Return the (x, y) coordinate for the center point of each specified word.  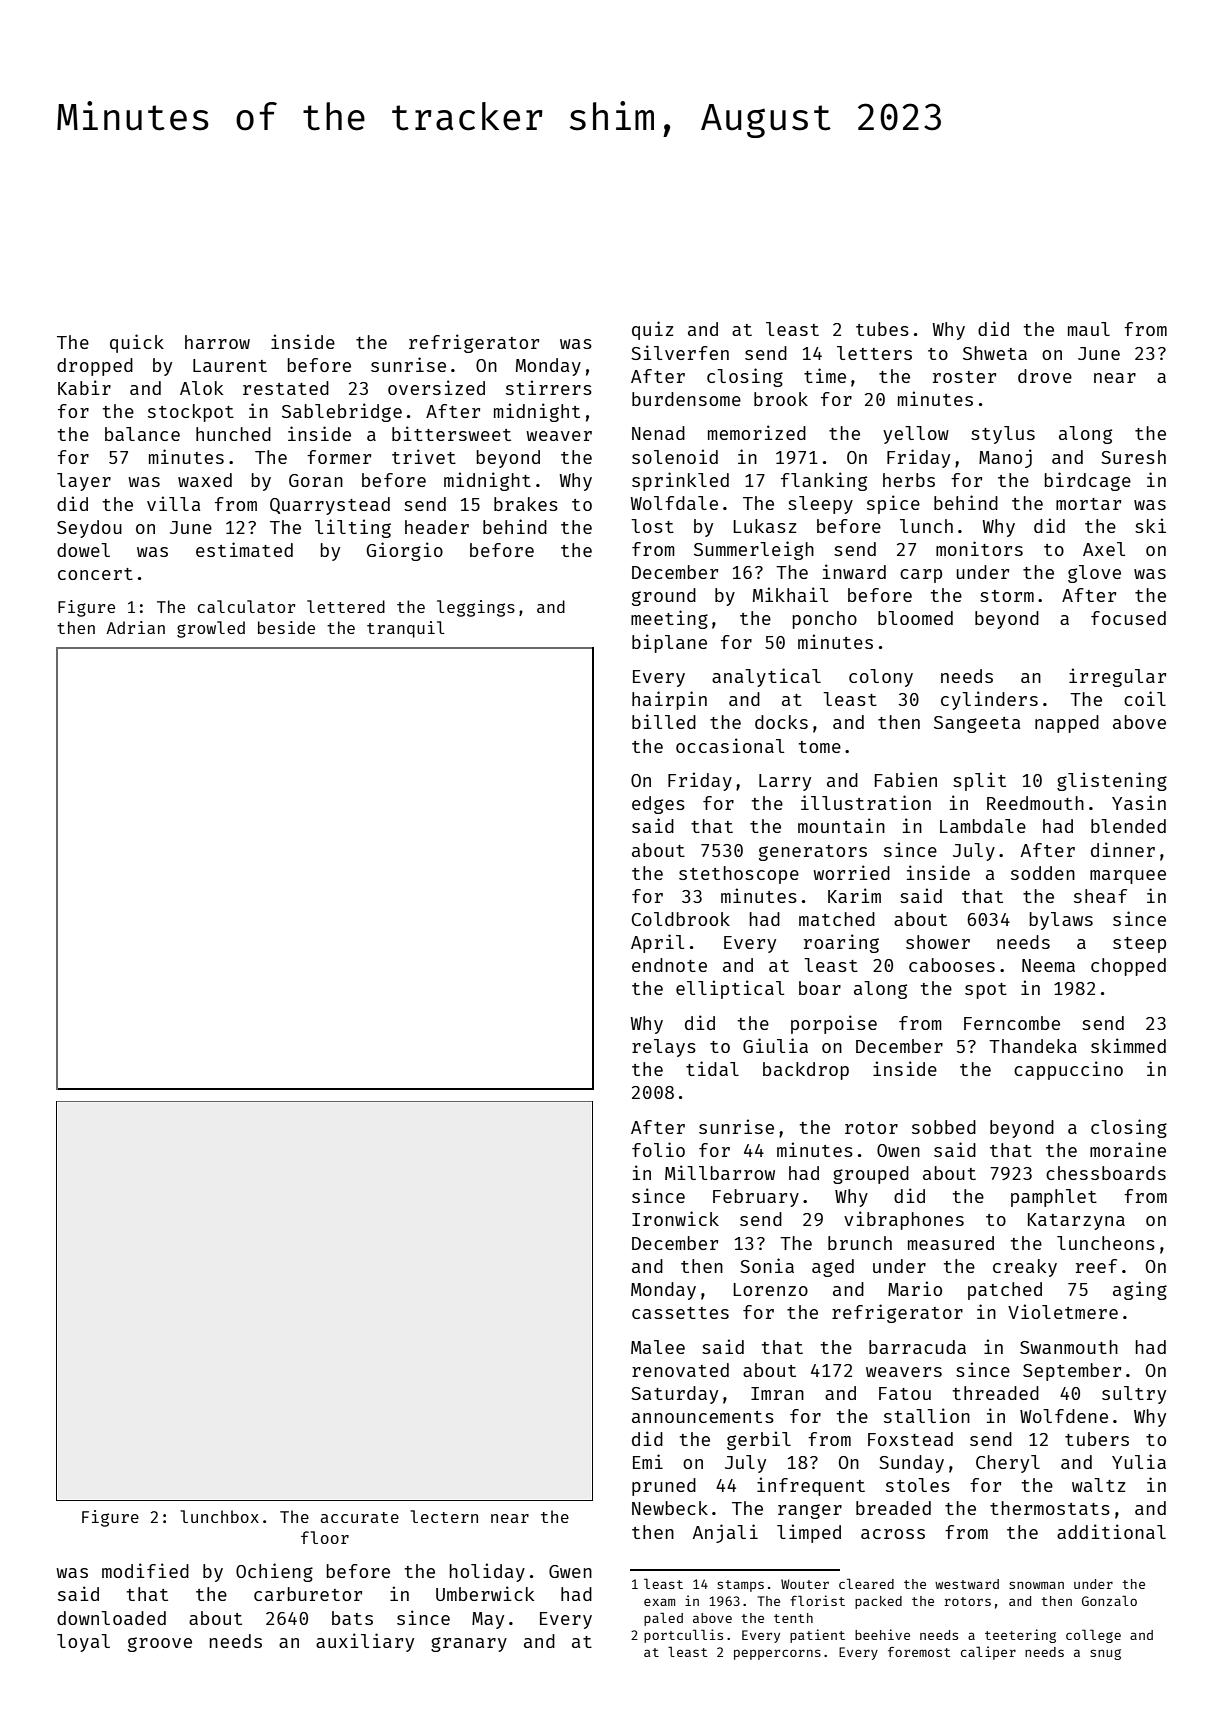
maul (1089, 329)
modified (145, 1570)
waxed (205, 480)
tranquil (406, 629)
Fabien (906, 779)
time (825, 375)
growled (211, 629)
